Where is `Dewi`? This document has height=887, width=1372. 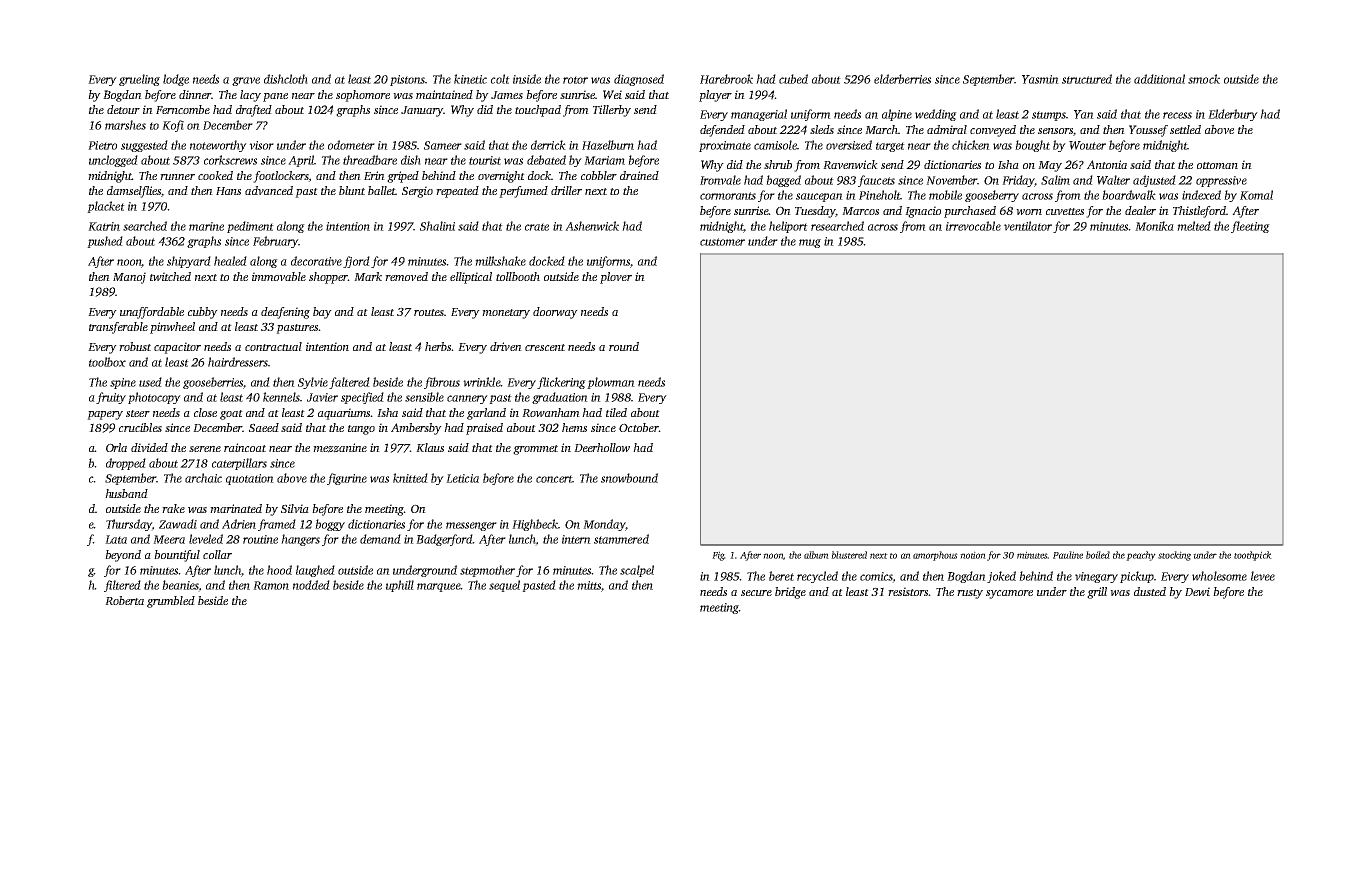 Dewi is located at coordinates (1197, 591).
